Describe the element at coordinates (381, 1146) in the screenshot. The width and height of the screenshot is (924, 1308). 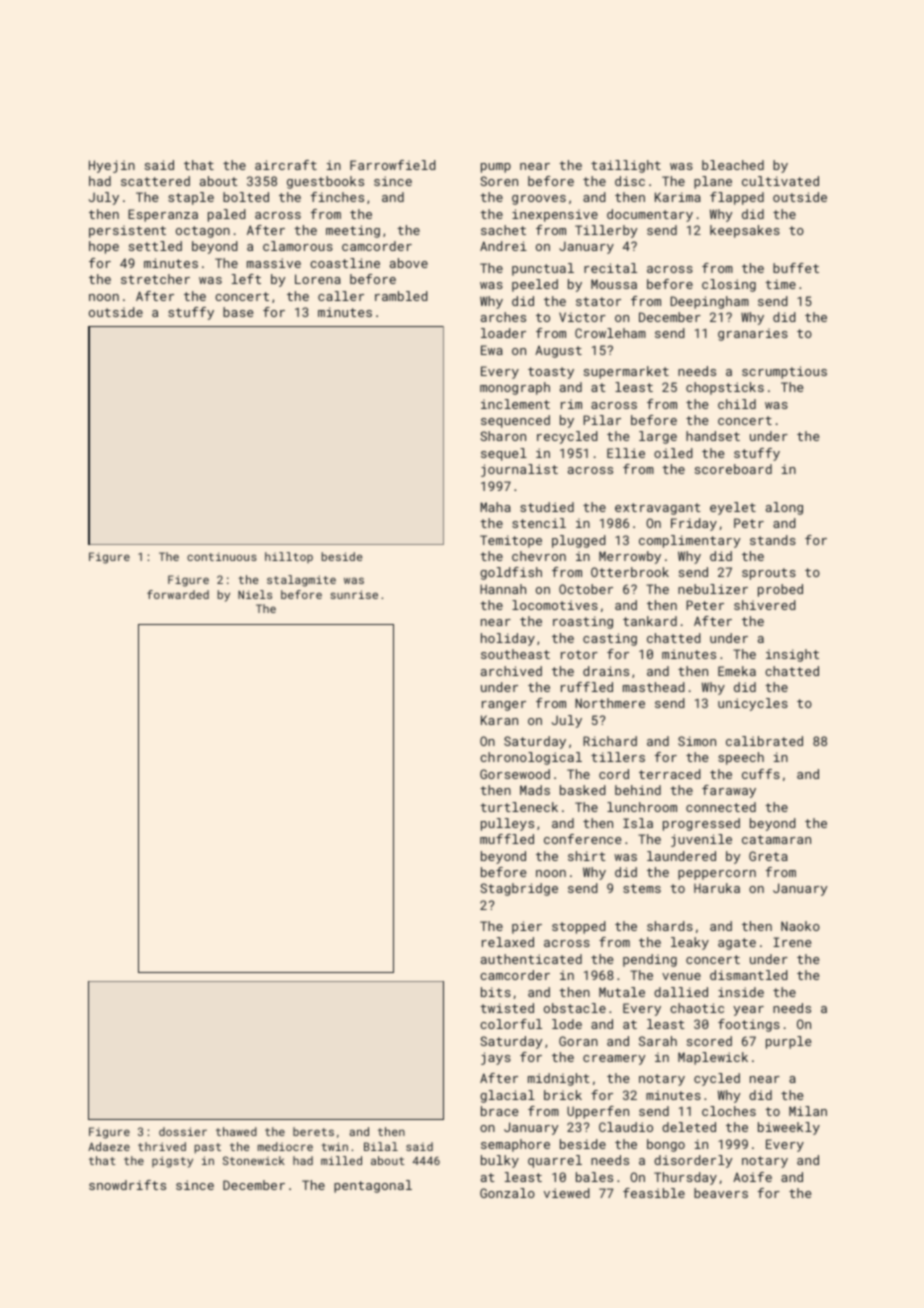
I see `Bilal` at that location.
